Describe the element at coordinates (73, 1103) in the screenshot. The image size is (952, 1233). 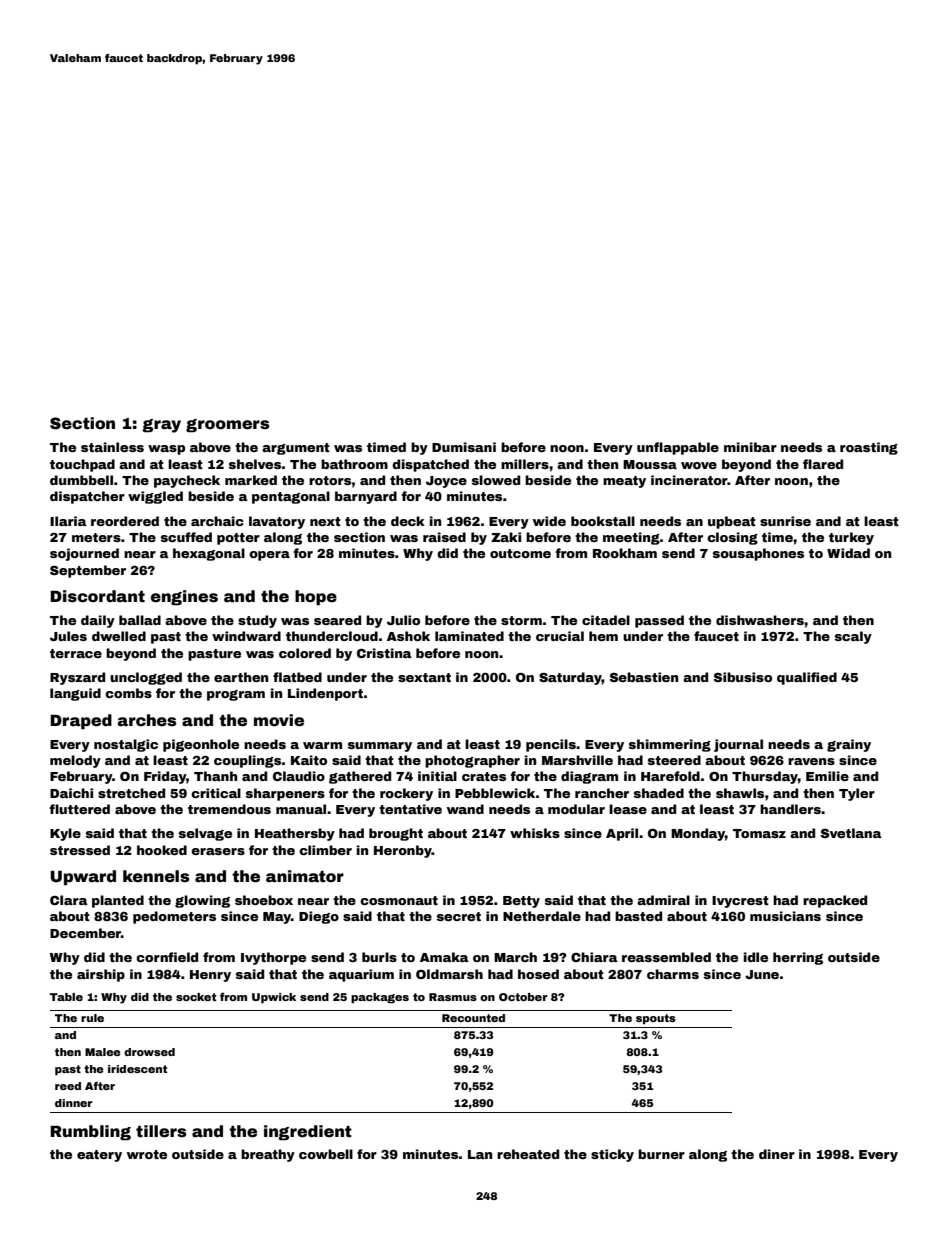
I see `dinner` at that location.
